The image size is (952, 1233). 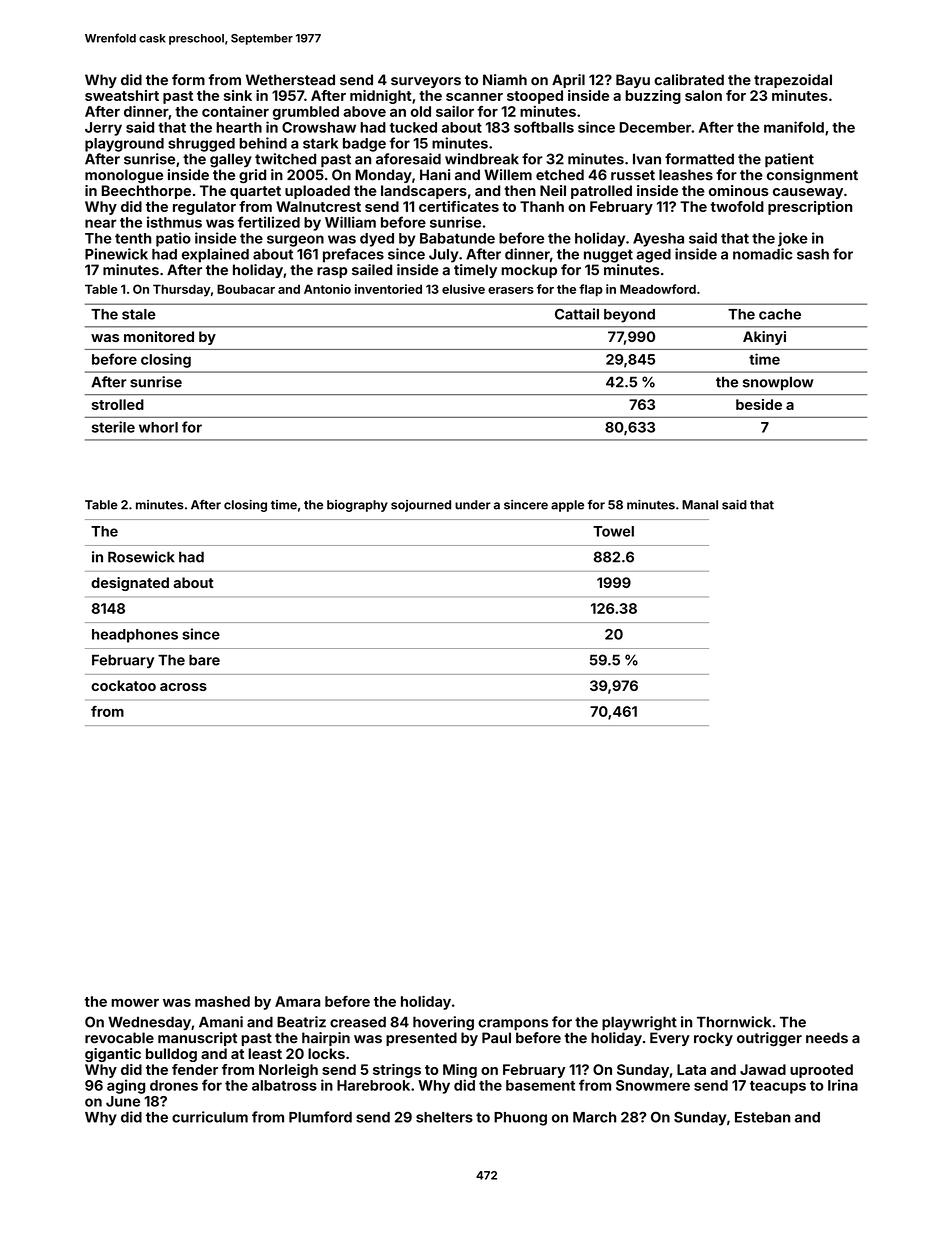 I want to click on needs, so click(x=827, y=1038).
